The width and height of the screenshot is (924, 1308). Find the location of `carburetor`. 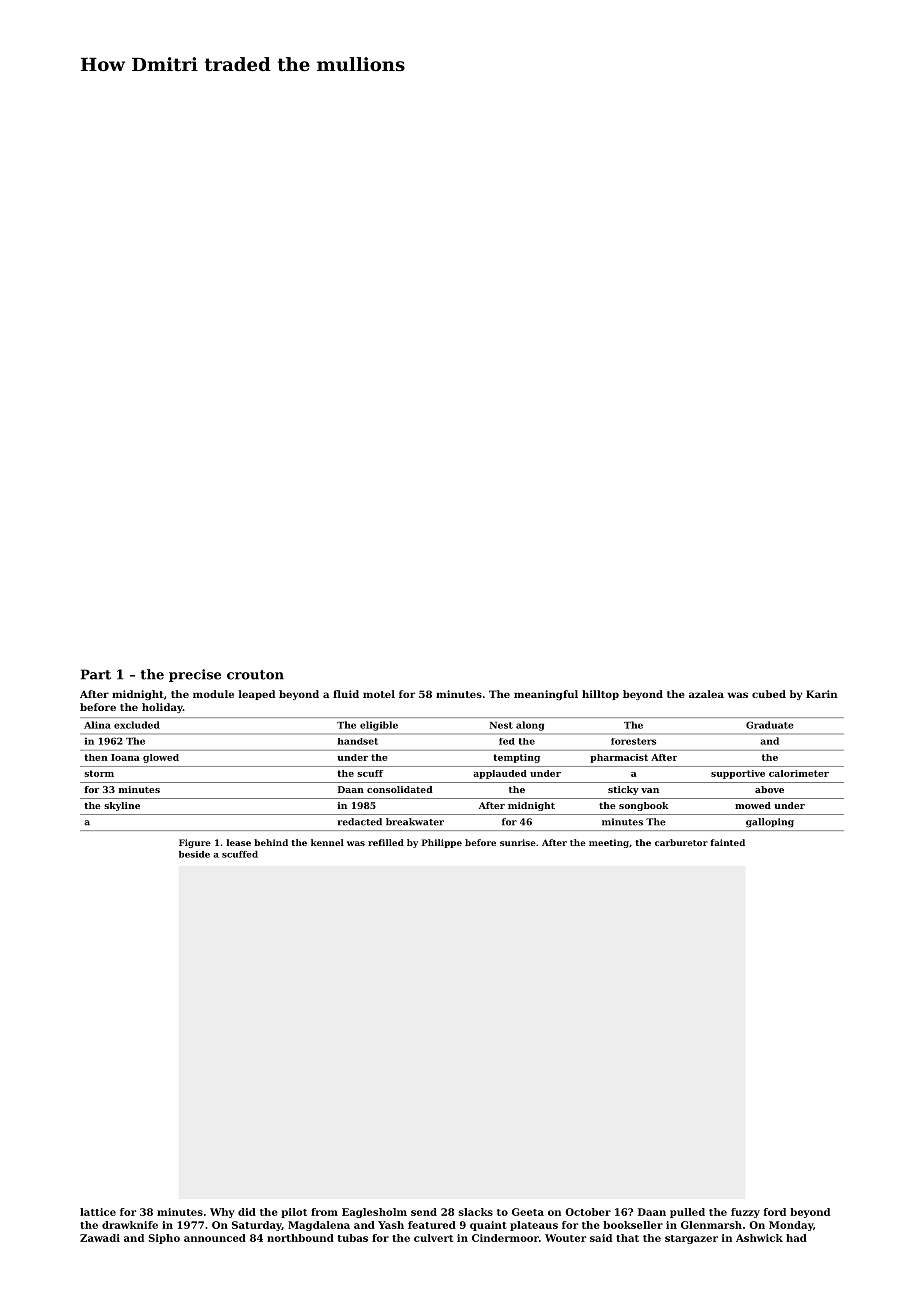

carburetor is located at coordinates (681, 842).
